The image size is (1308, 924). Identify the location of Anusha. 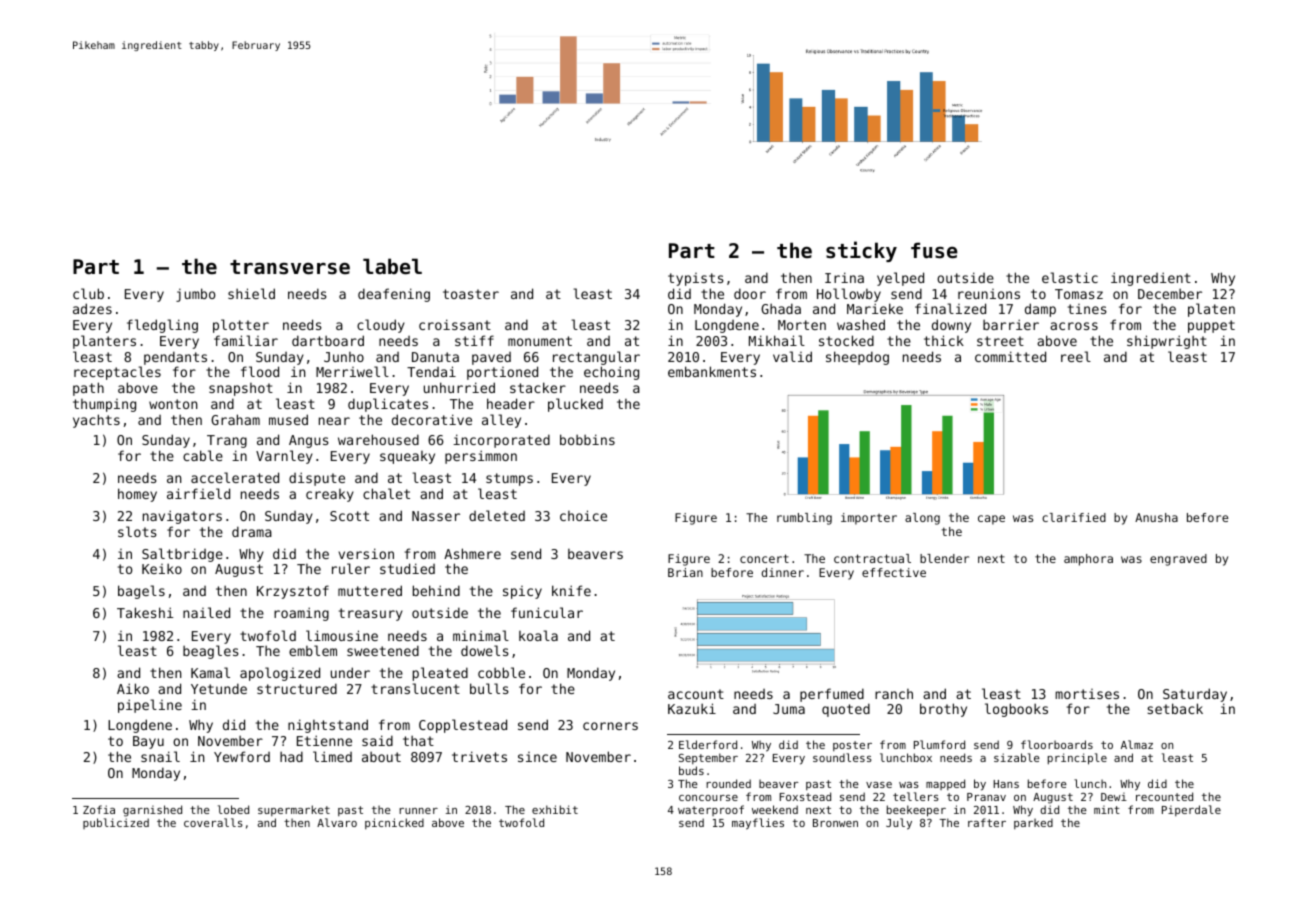
(1156, 517).
